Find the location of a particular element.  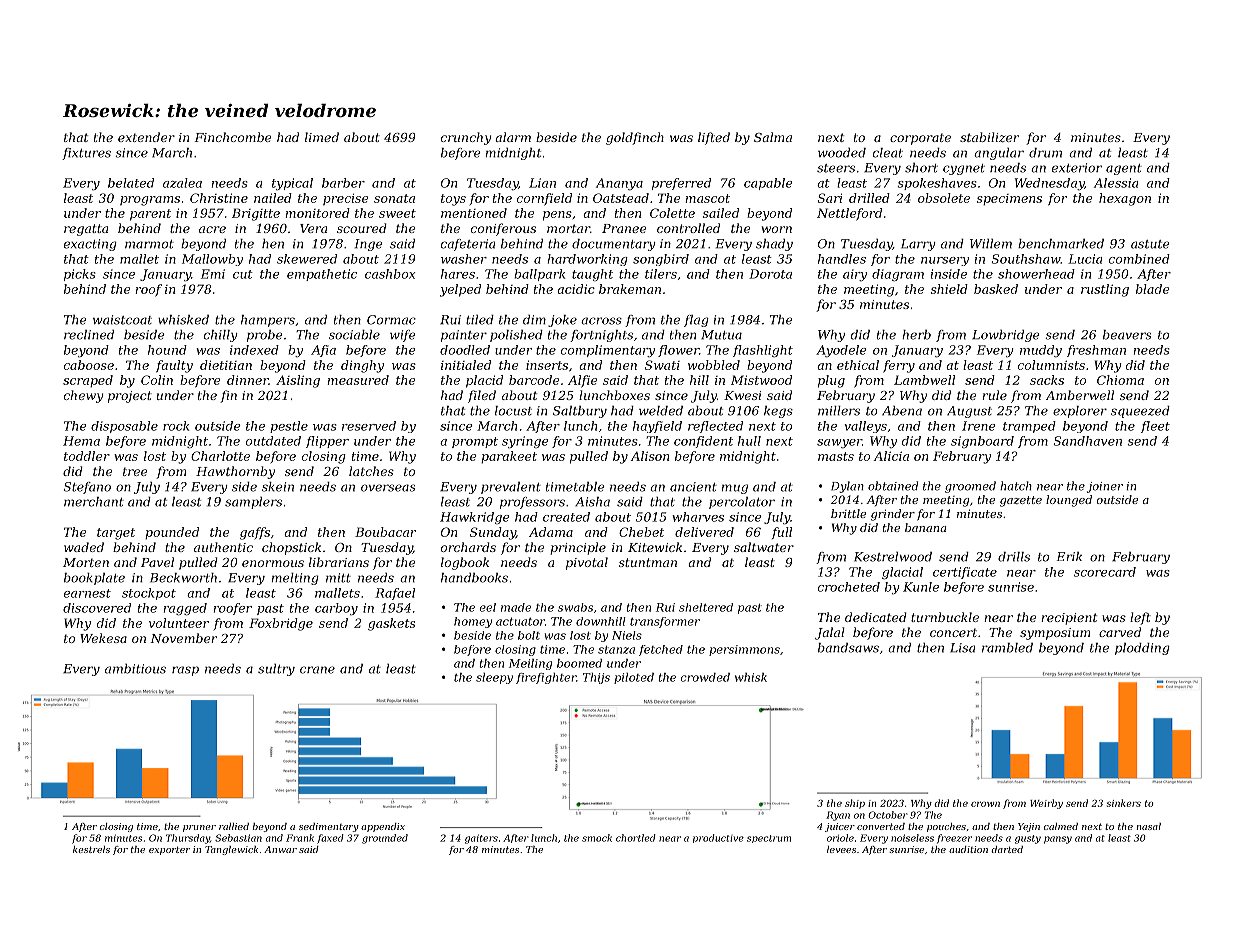

pivotal is located at coordinates (587, 563).
